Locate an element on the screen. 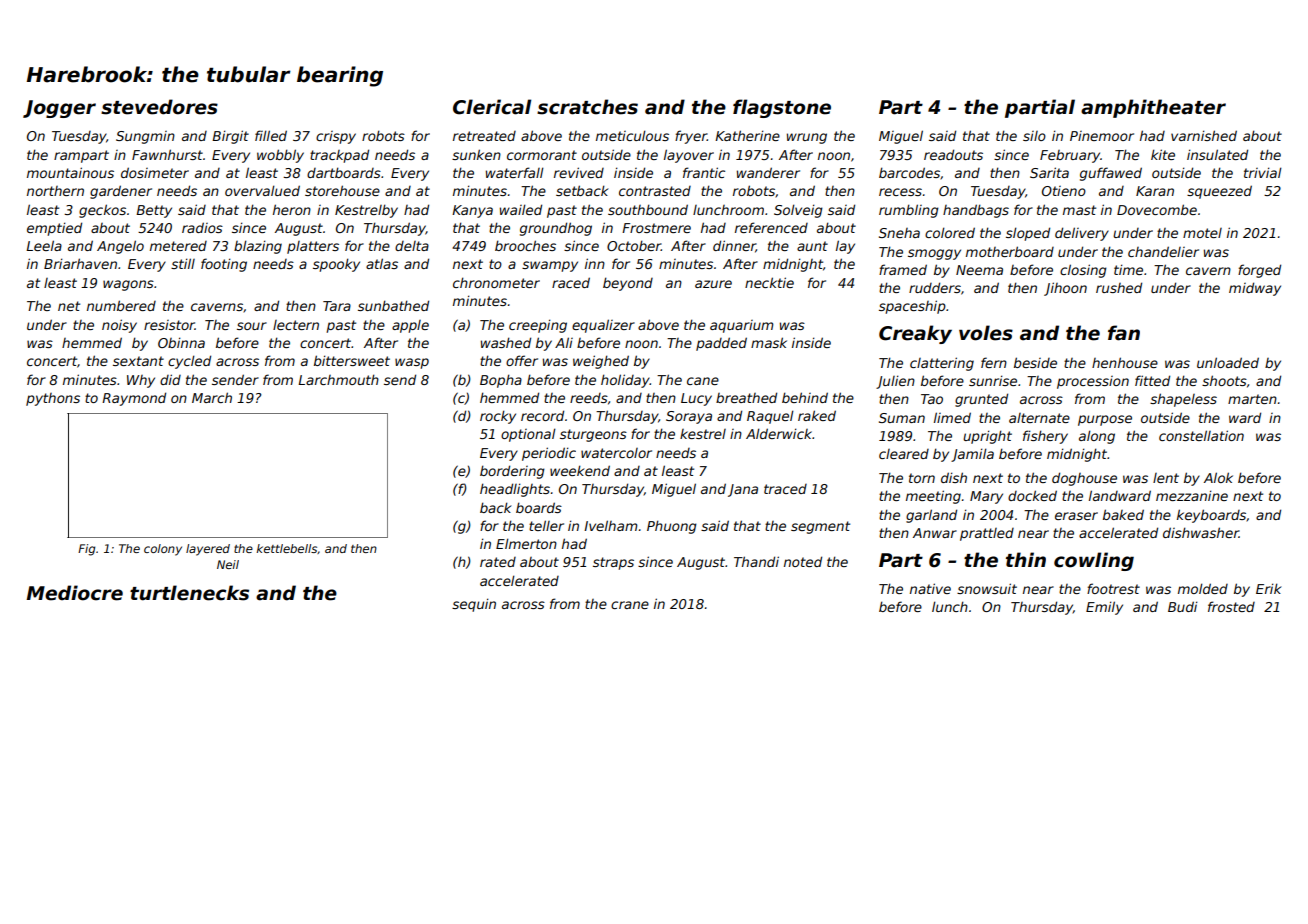  crane is located at coordinates (630, 605).
